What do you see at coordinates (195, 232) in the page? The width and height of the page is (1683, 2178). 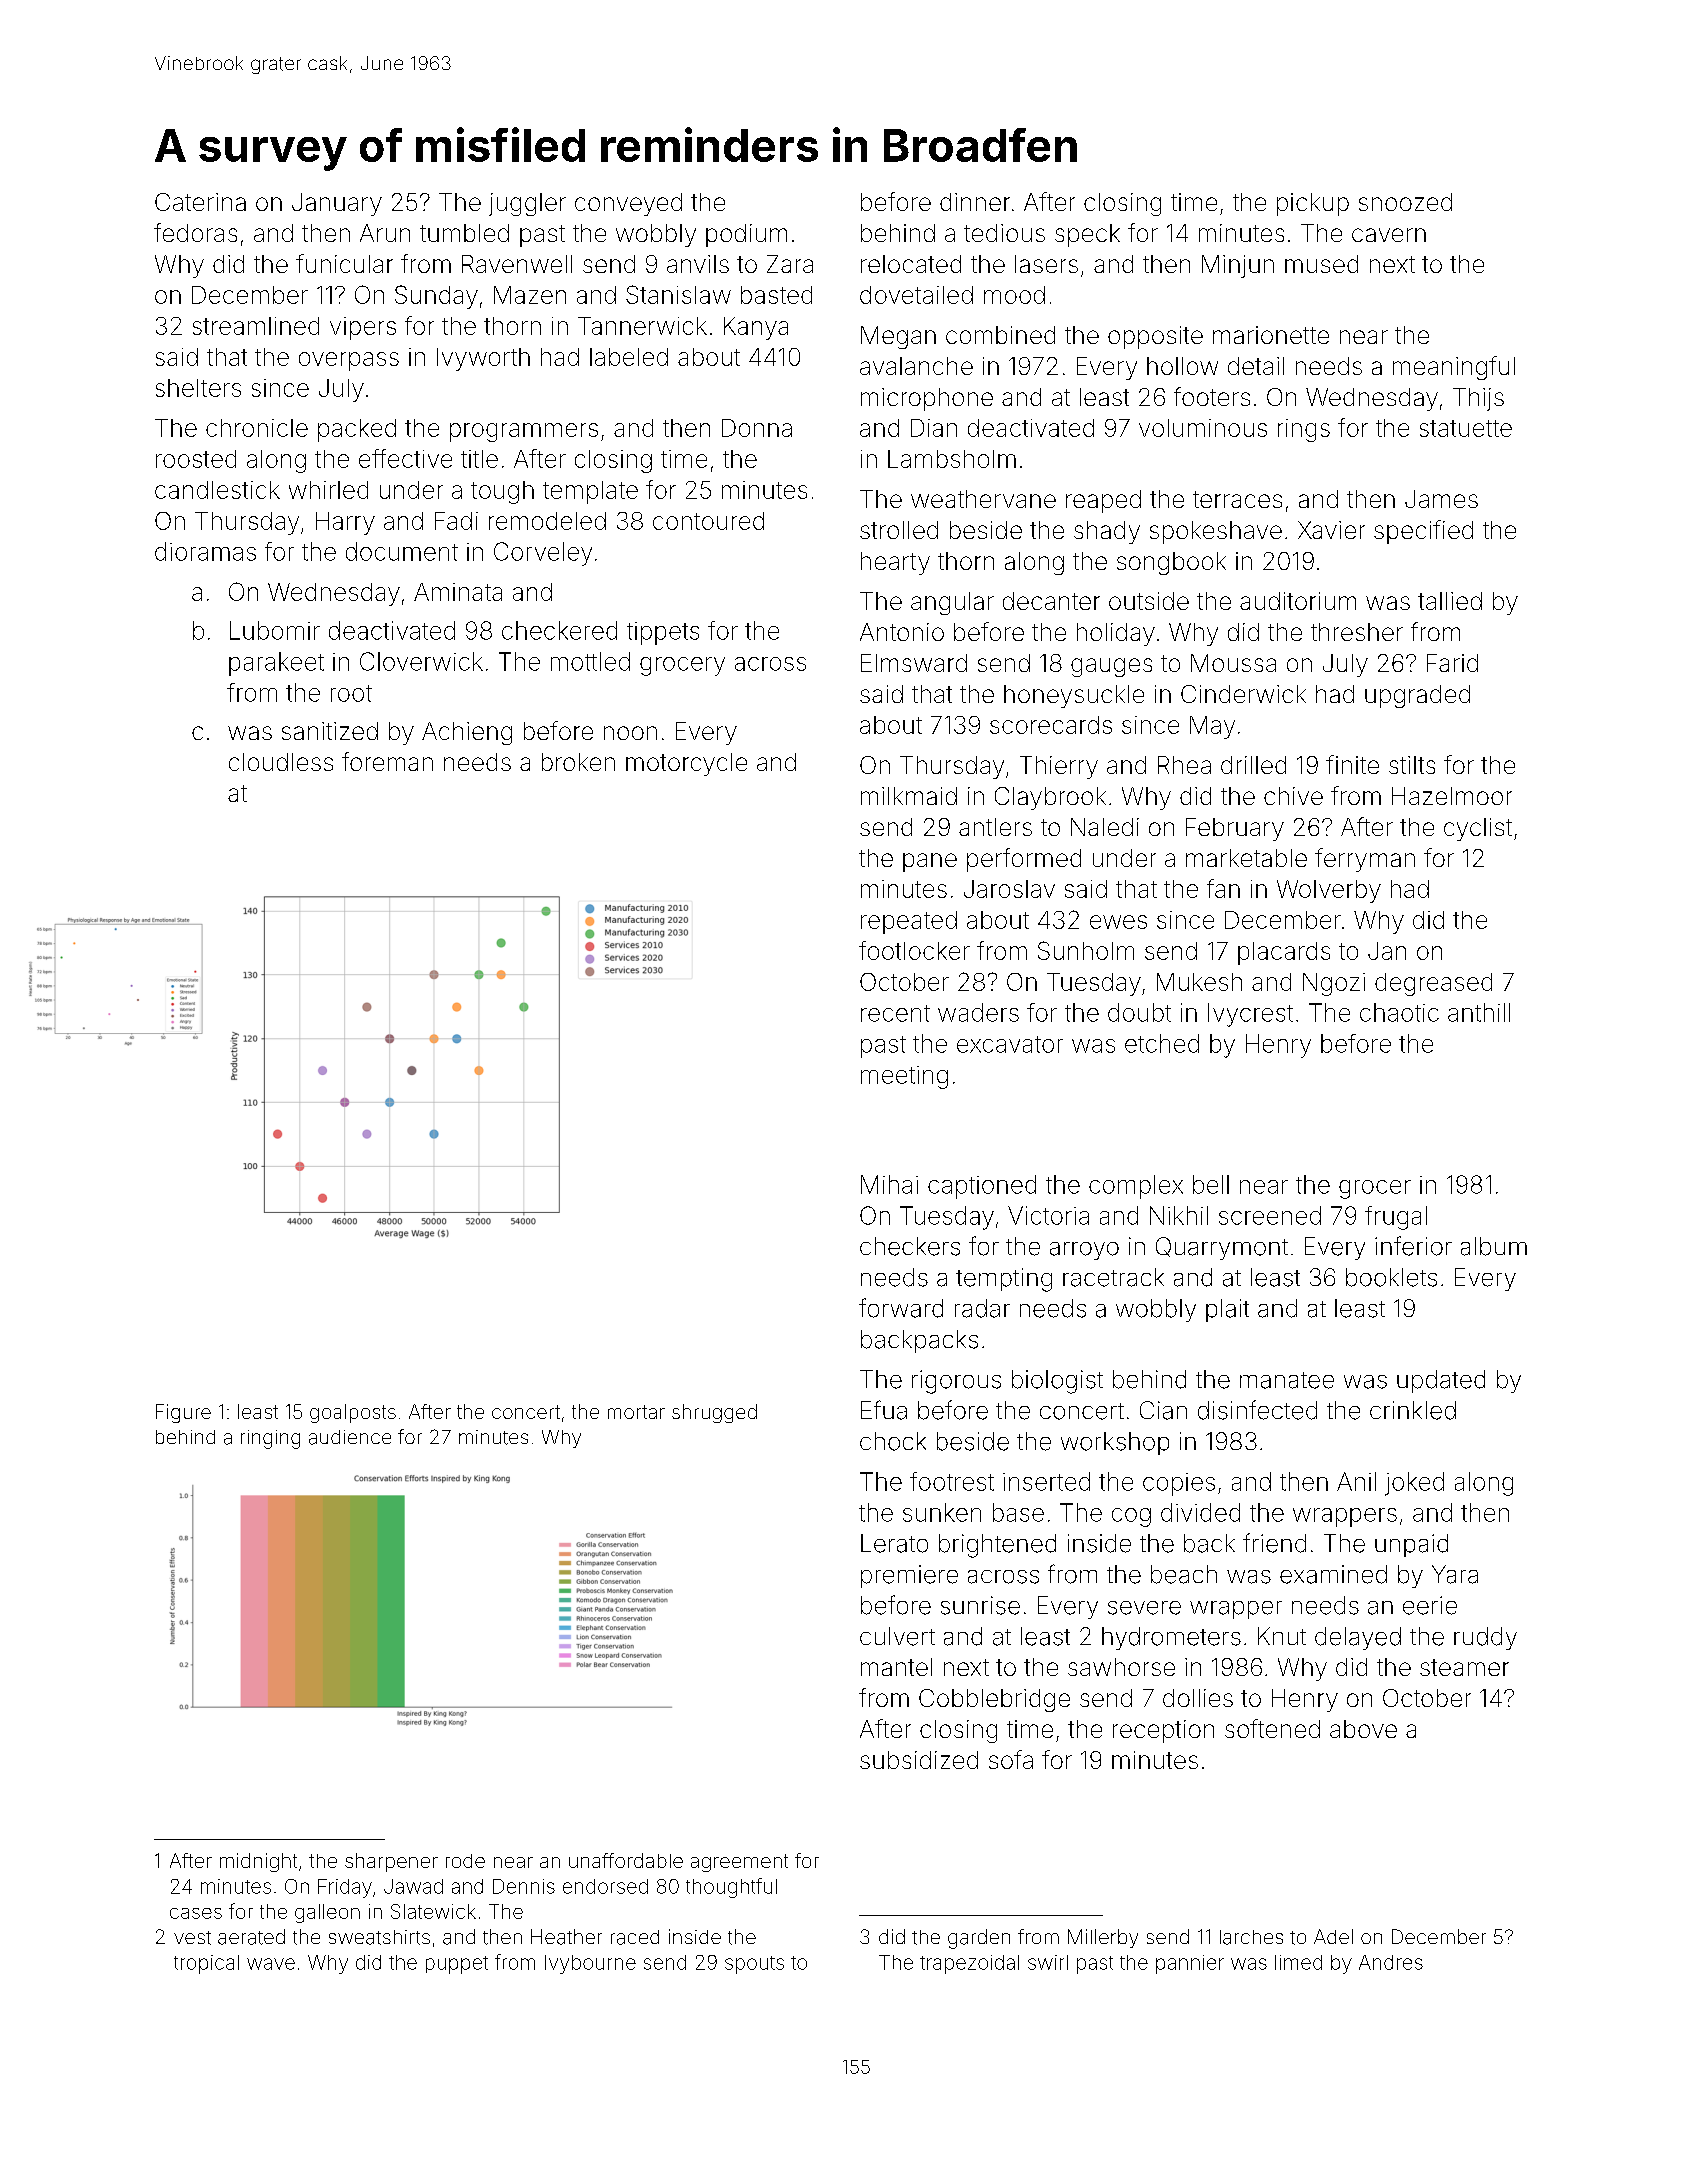 I see `fedoras` at bounding box center [195, 232].
